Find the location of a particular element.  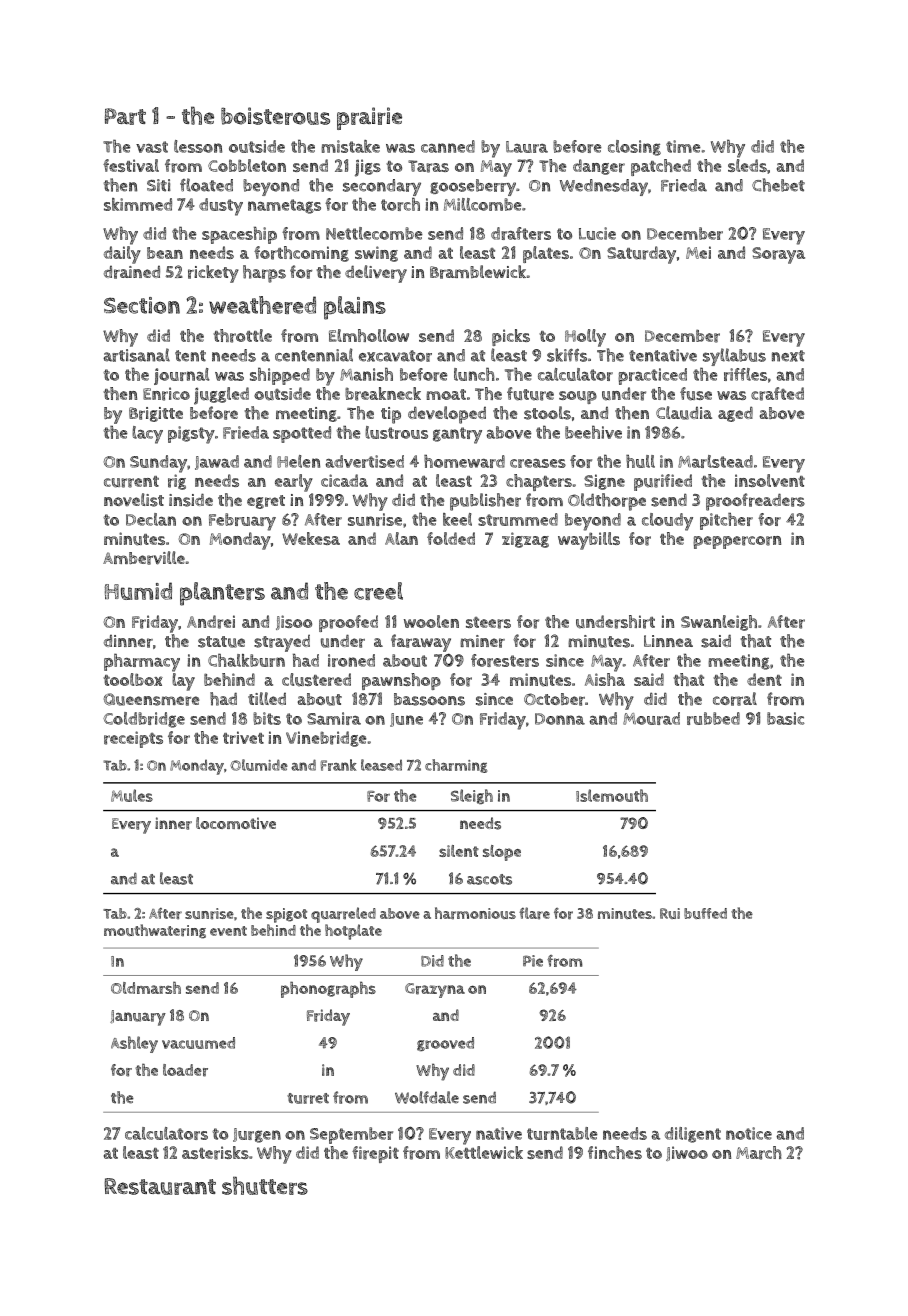

zigzag is located at coordinates (525, 540).
